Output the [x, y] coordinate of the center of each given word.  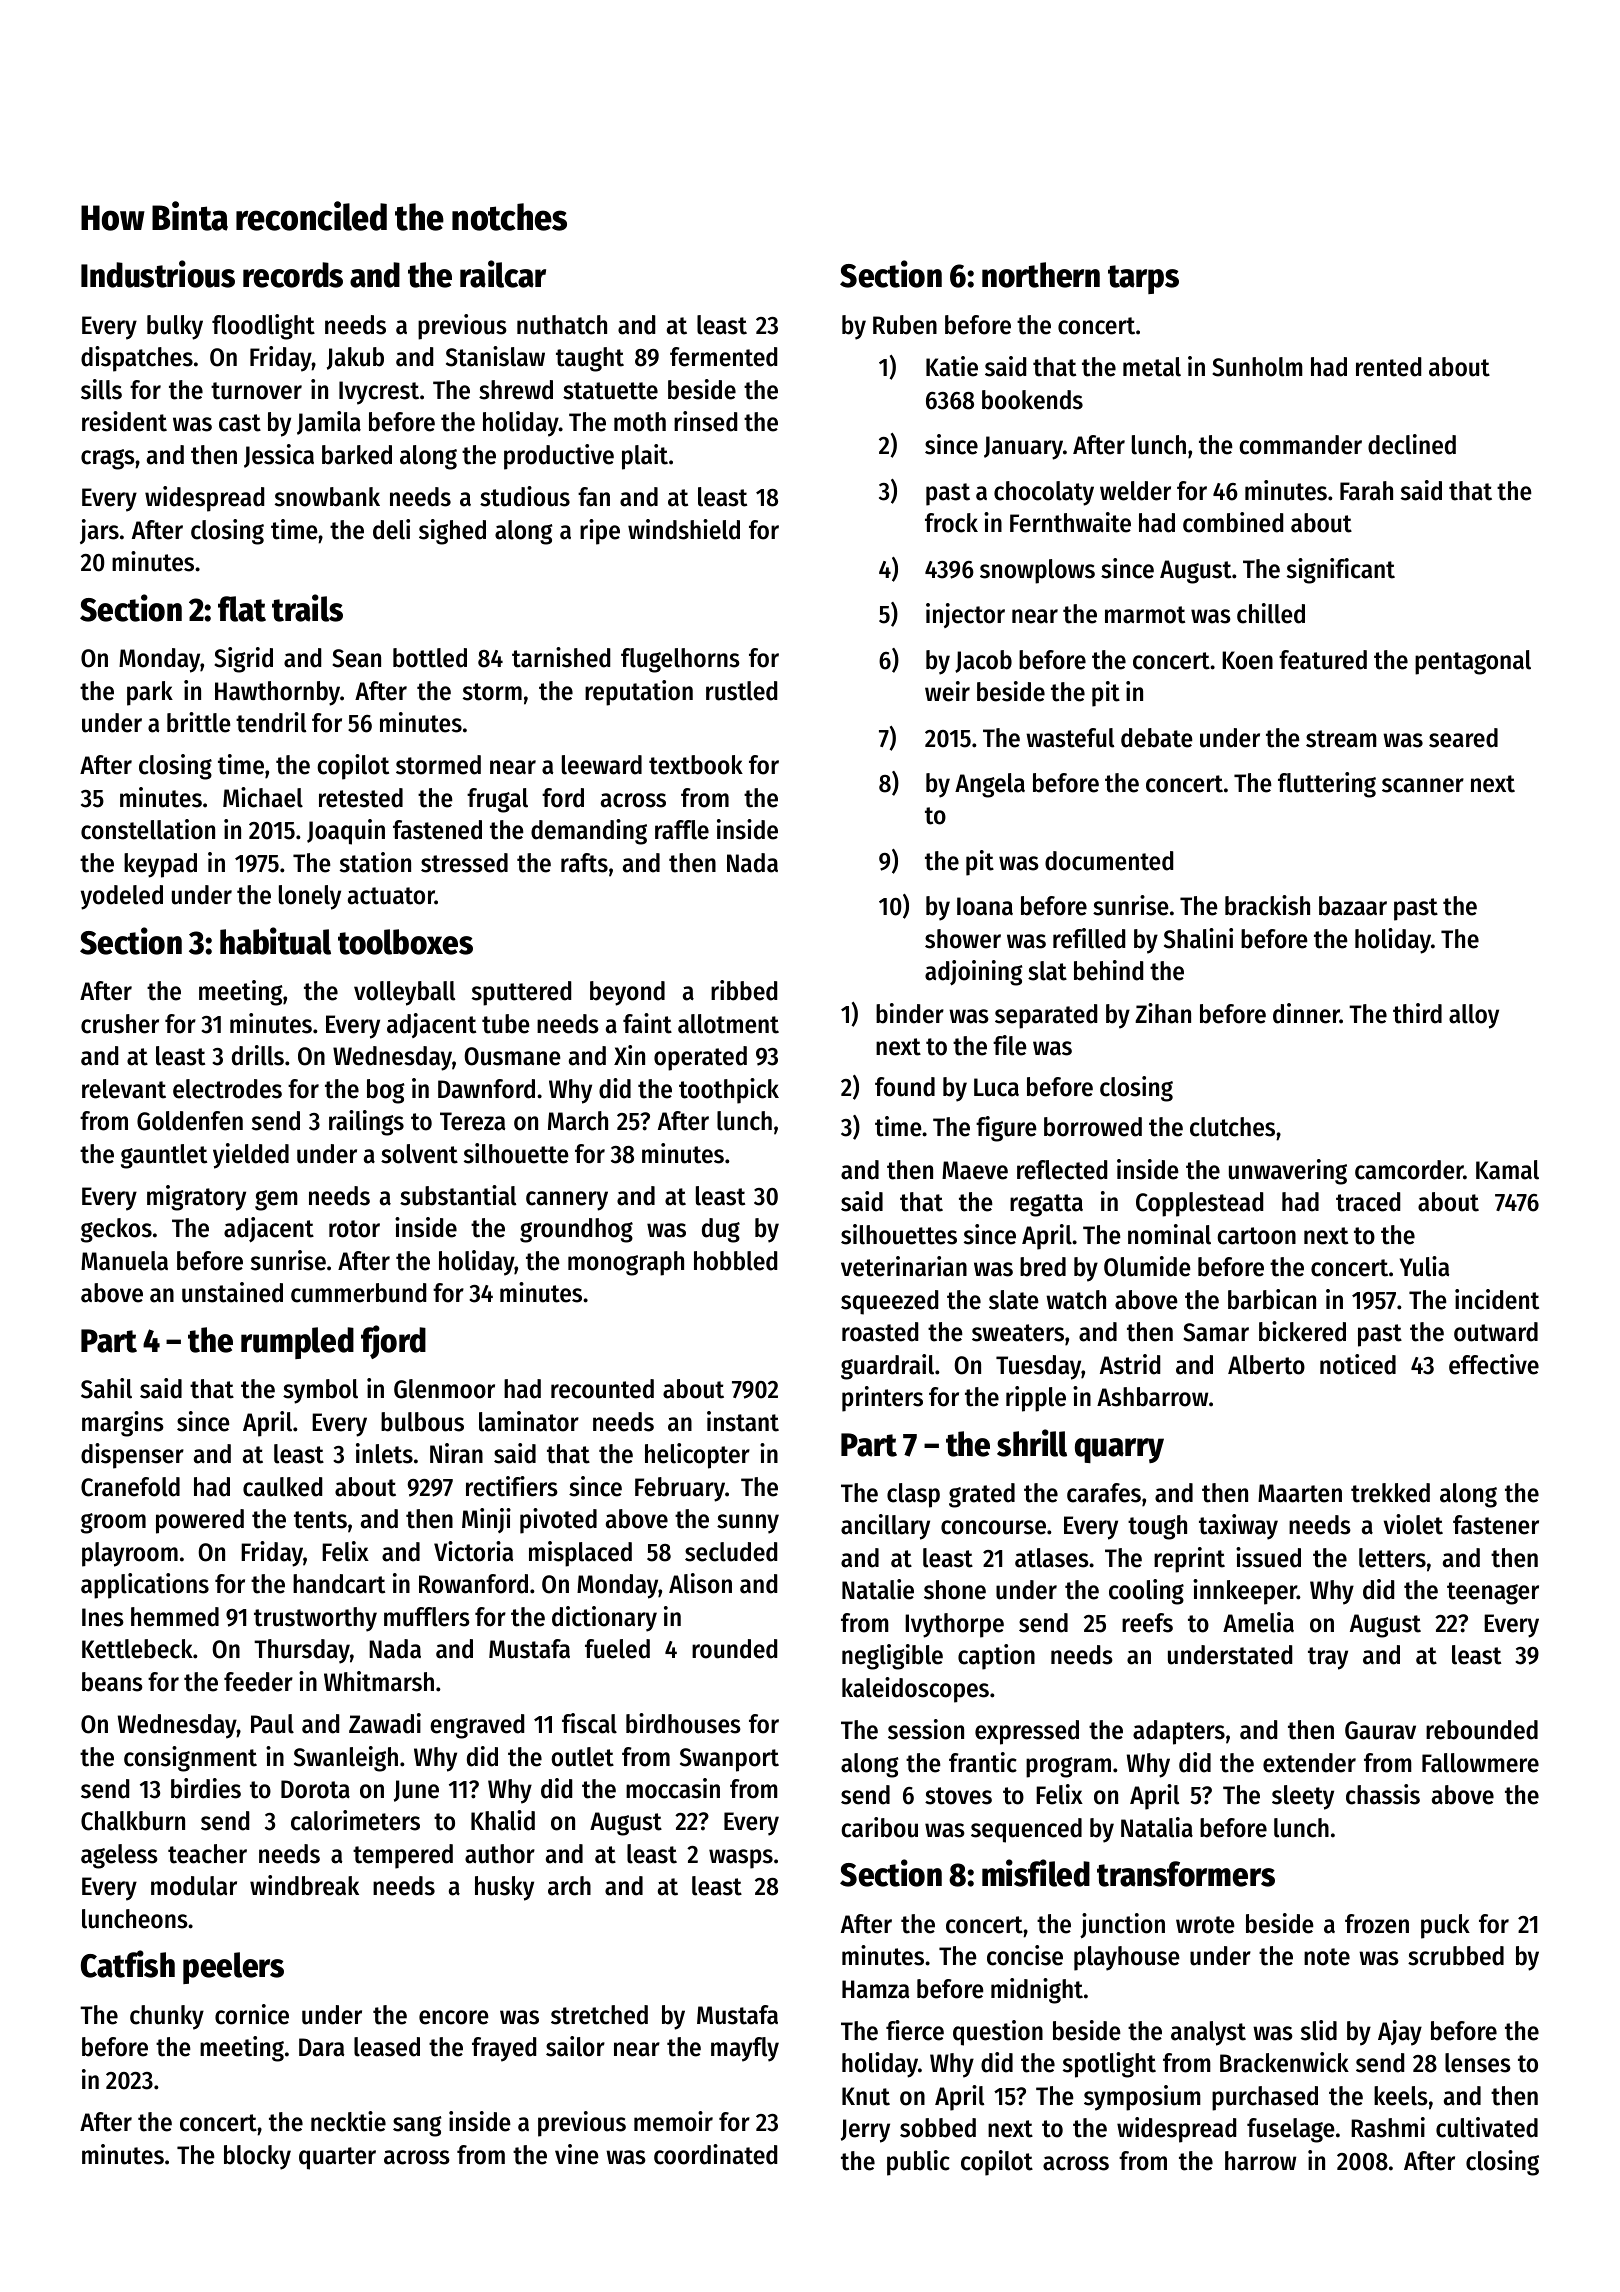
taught [590, 359]
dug [721, 1230]
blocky [257, 2157]
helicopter [697, 1456]
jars [99, 531]
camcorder [1409, 1170]
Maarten [1300, 1493]
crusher [120, 1024]
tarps [1143, 279]
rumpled [297, 1343]
